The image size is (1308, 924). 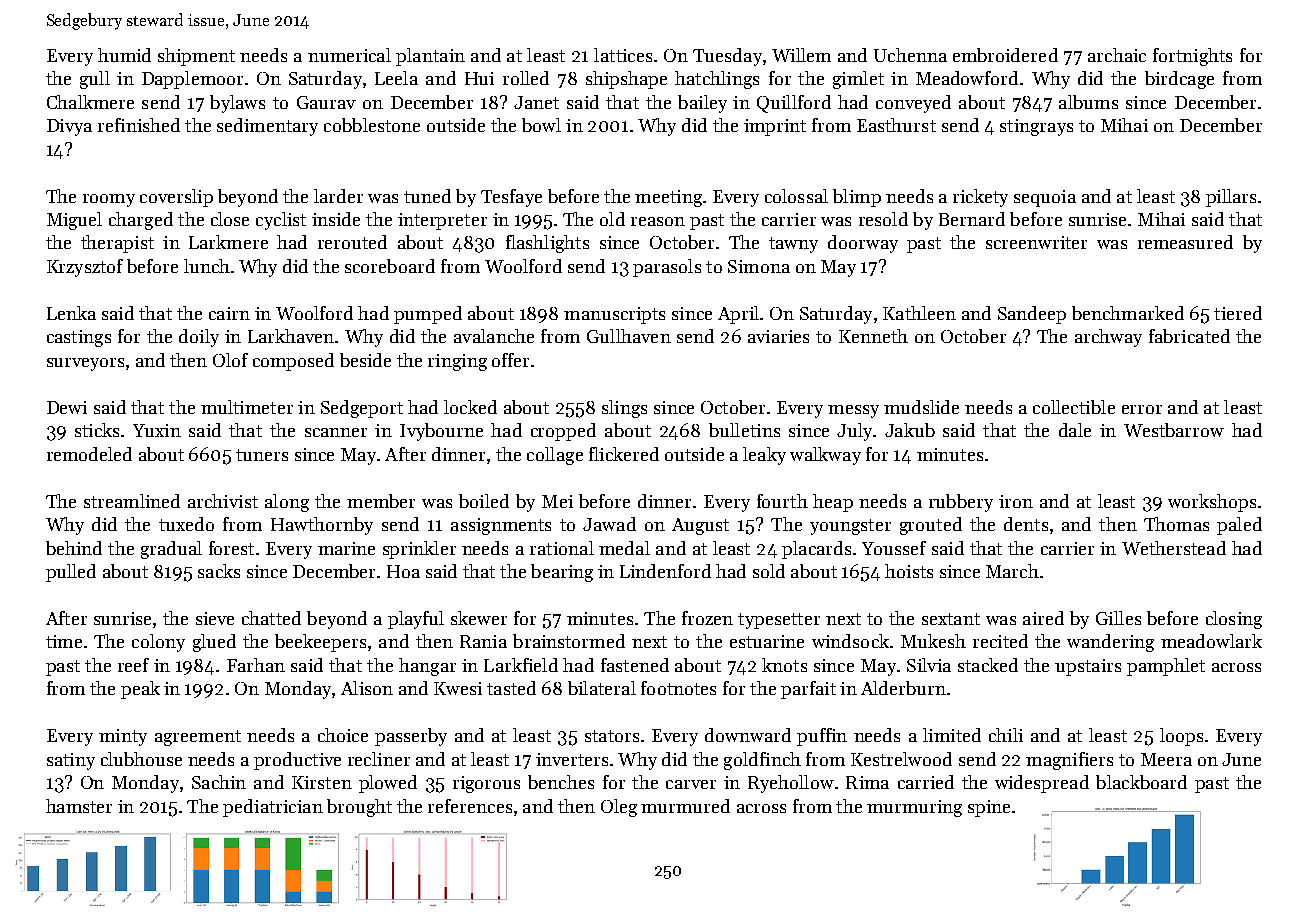 I want to click on Leela, so click(x=396, y=78).
